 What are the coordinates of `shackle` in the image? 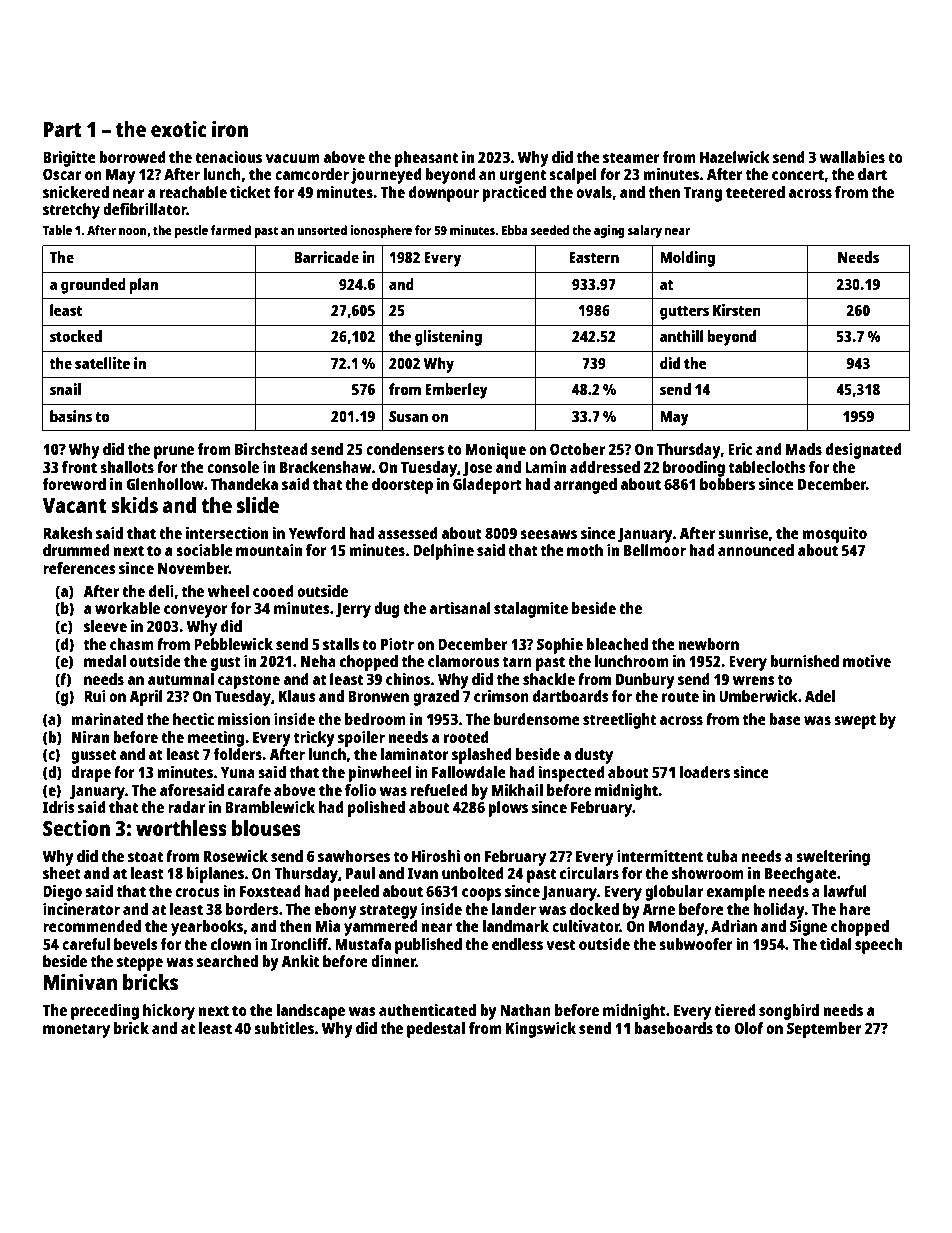 It's located at (549, 679).
